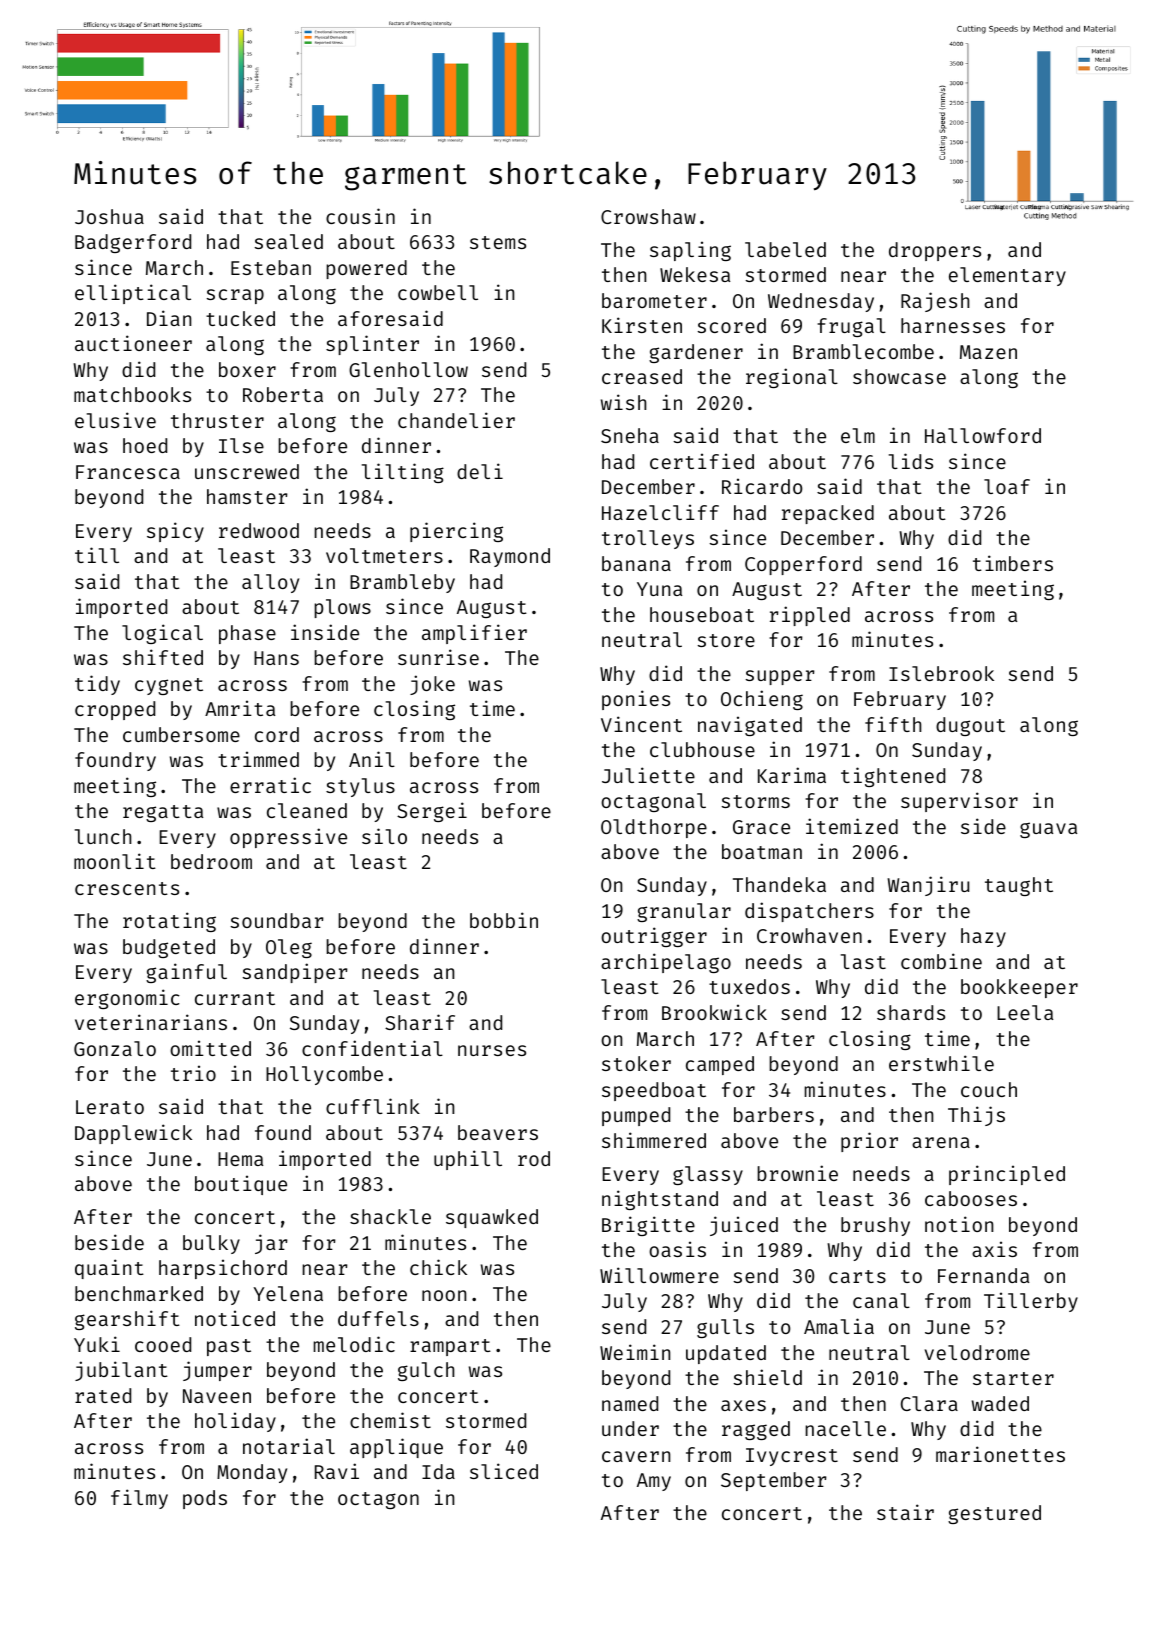  What do you see at coordinates (684, 912) in the screenshot?
I see `granular` at bounding box center [684, 912].
